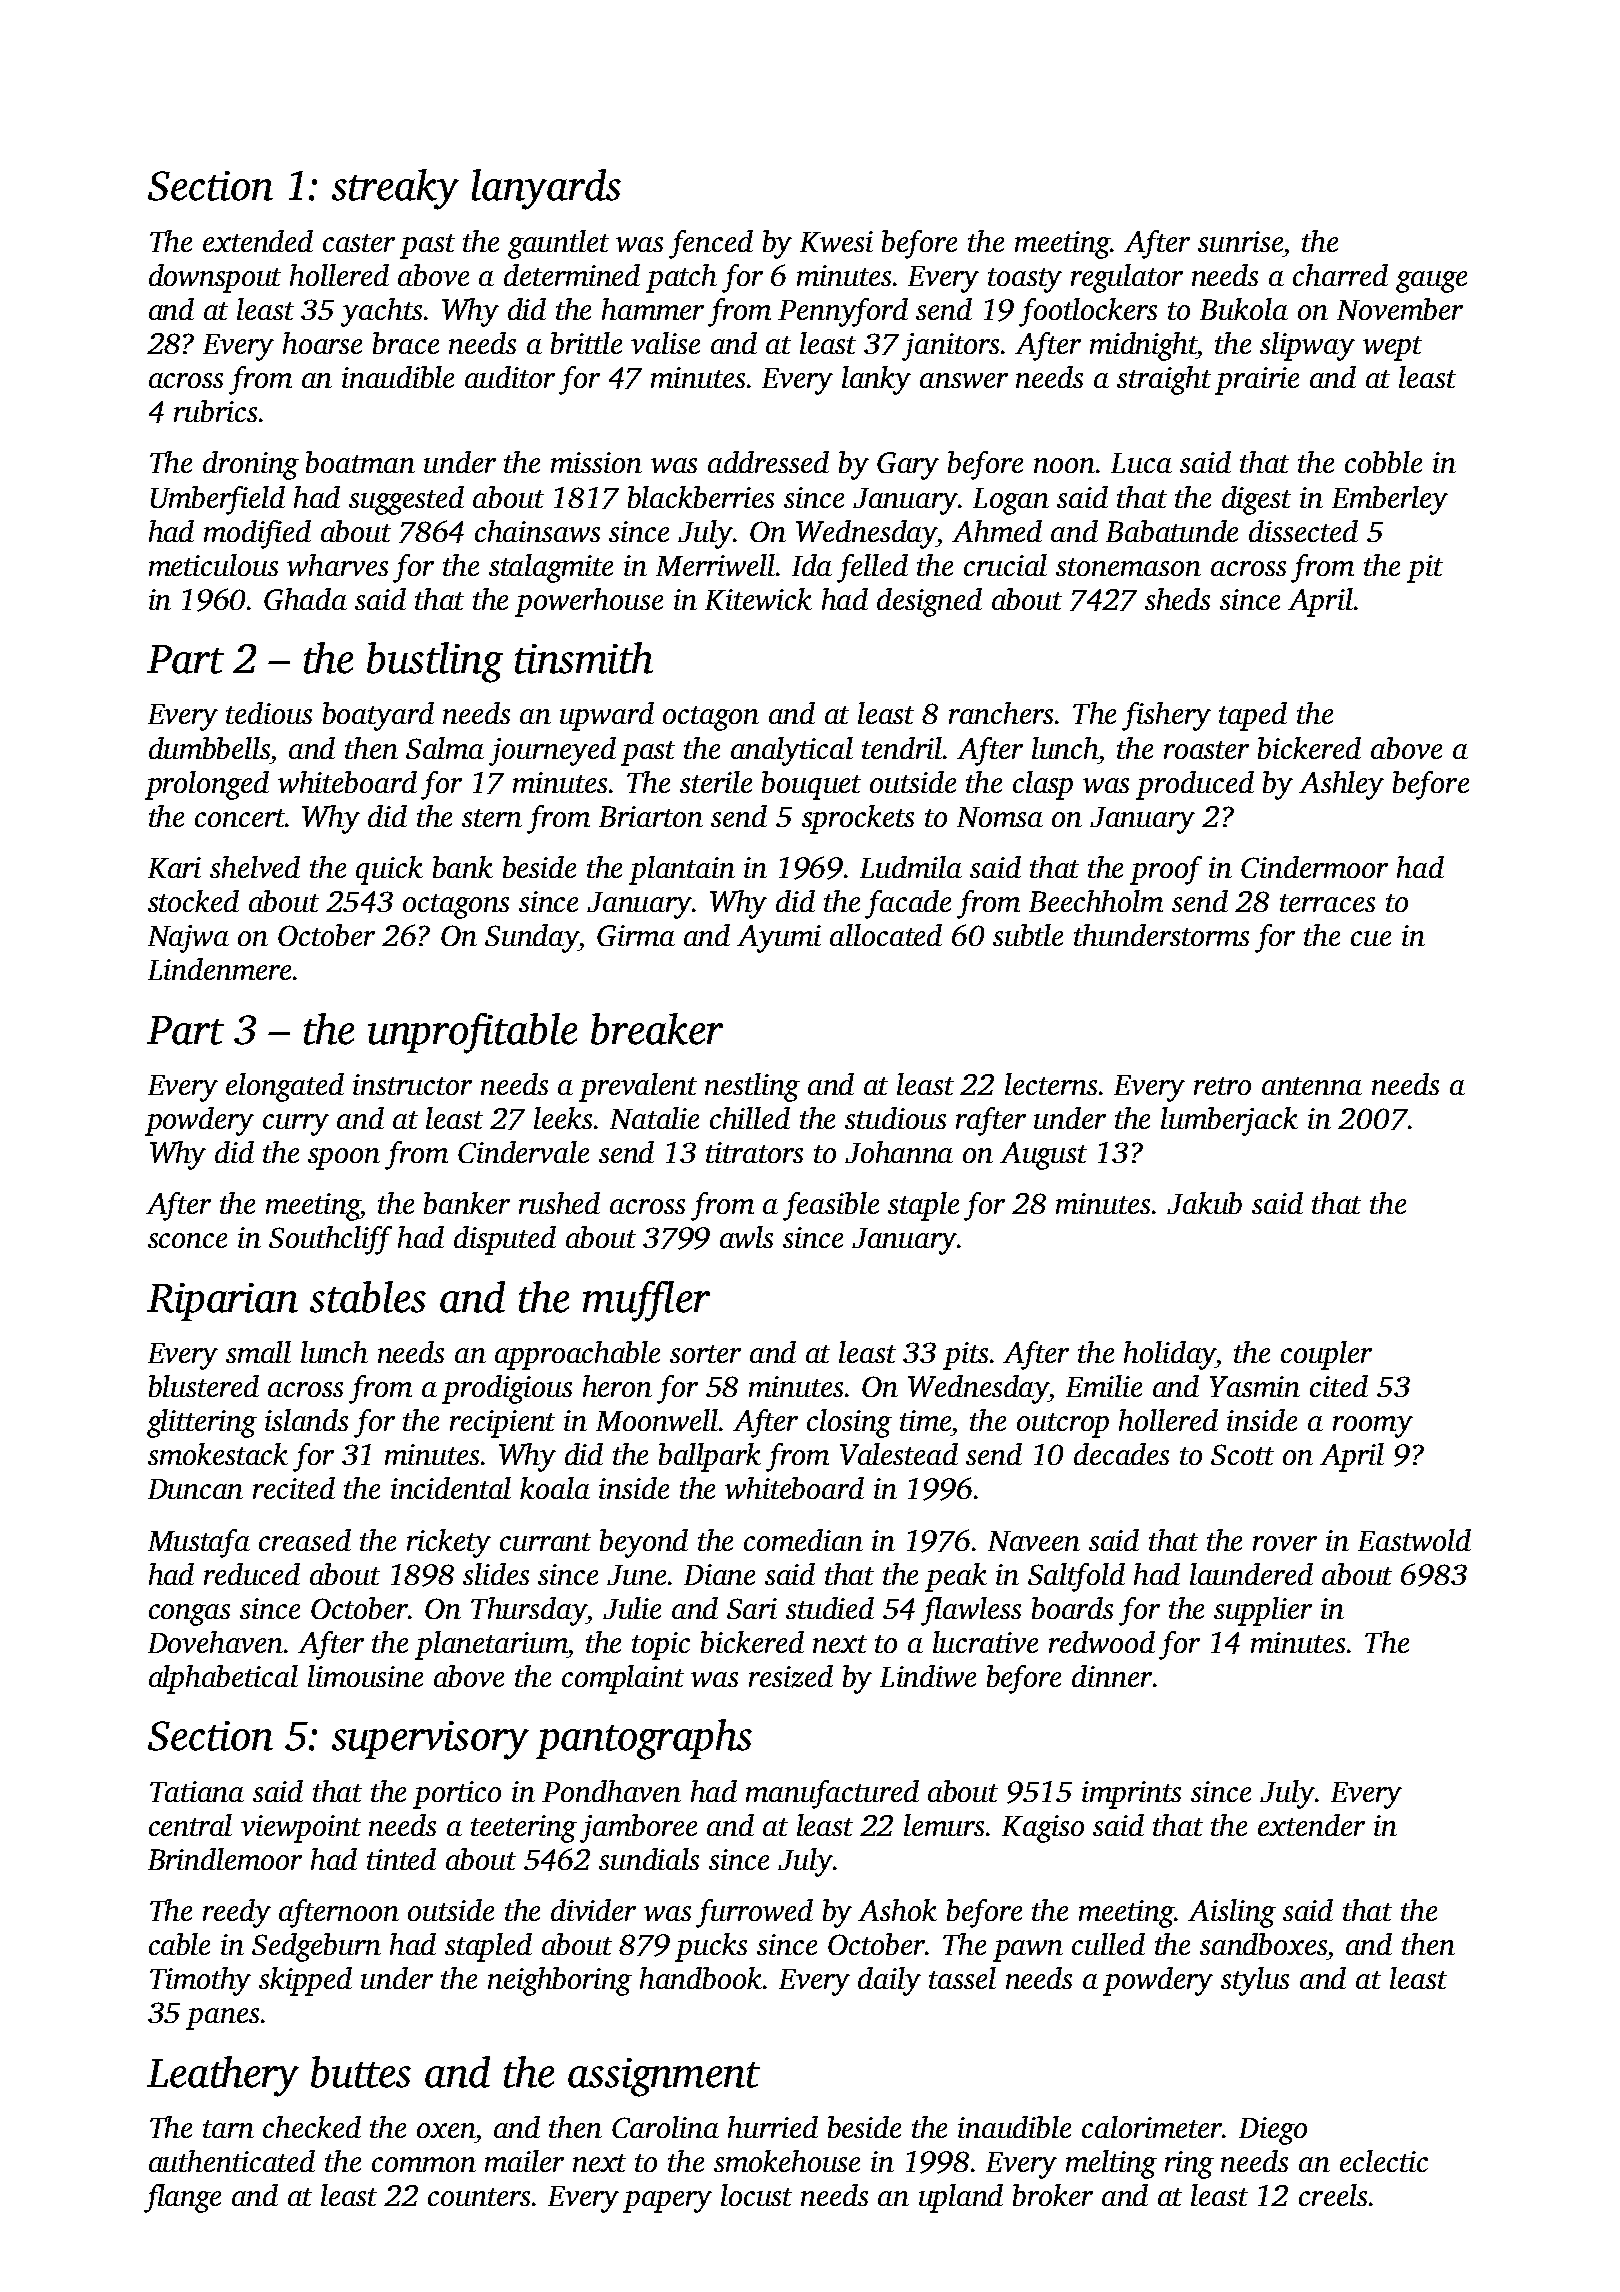 This screenshot has width=1620, height=2292. What do you see at coordinates (836, 241) in the screenshot?
I see `Kwesi` at bounding box center [836, 241].
